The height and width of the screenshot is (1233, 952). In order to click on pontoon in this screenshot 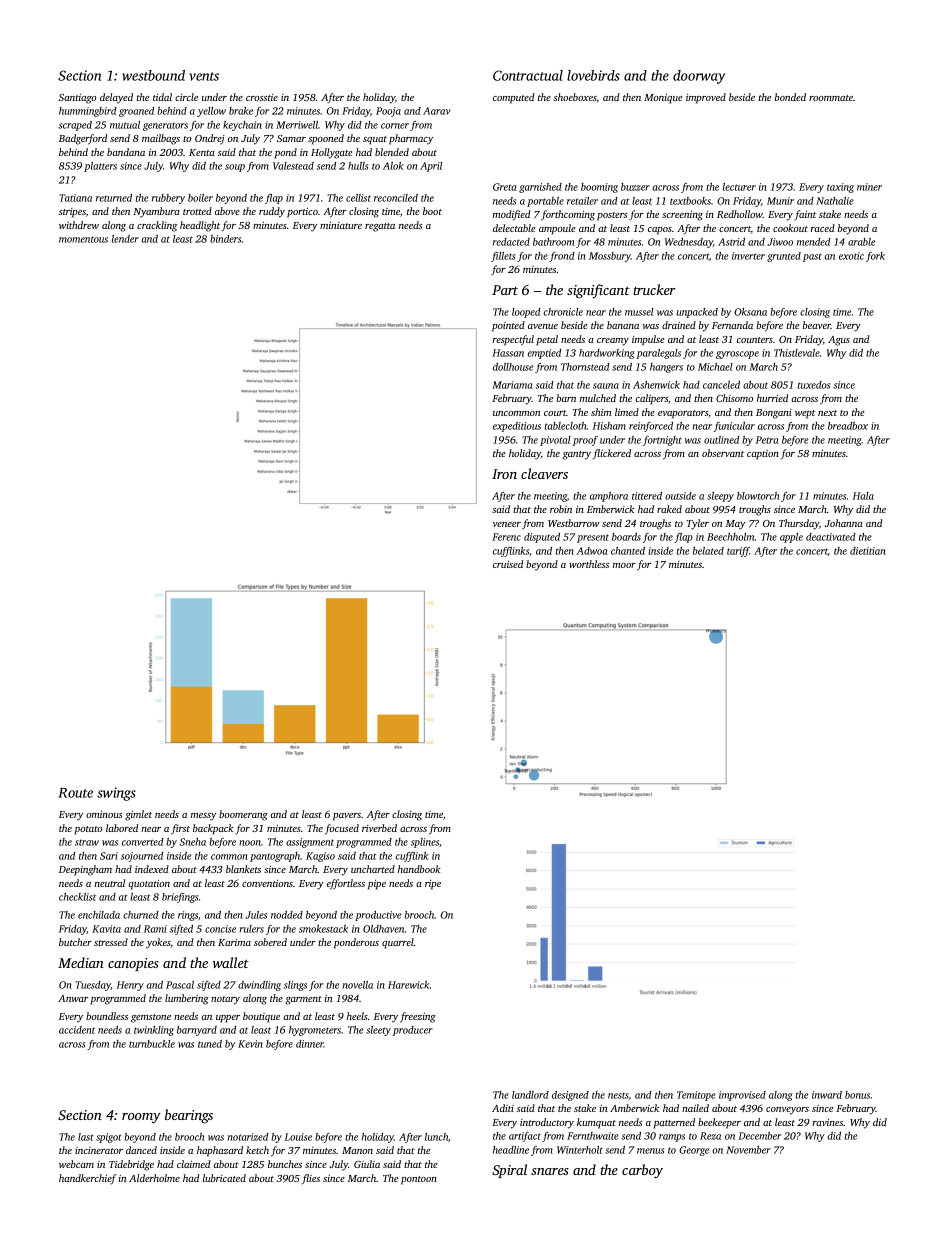, I will do `click(419, 1180)`.
